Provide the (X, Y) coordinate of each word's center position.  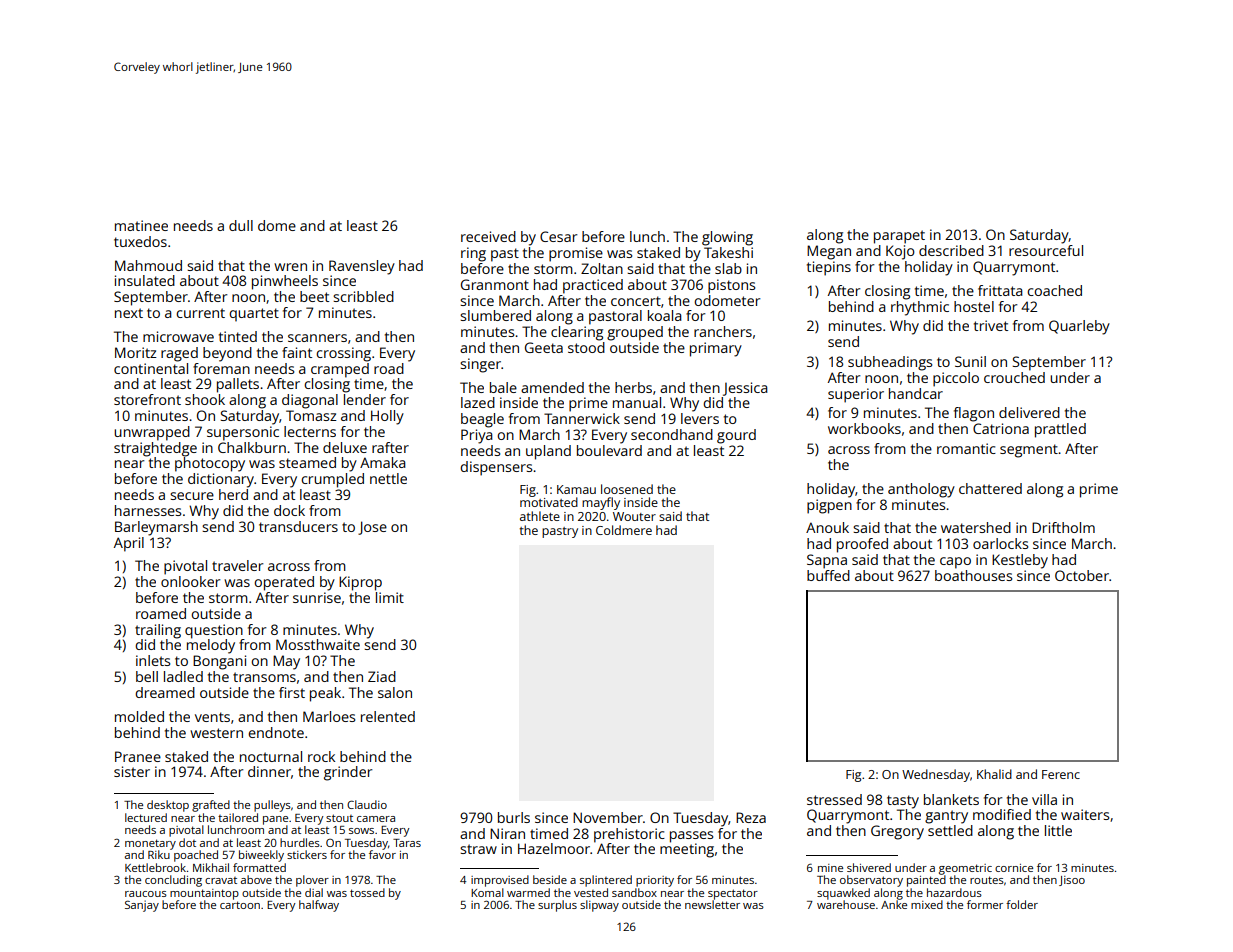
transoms (264, 677)
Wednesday (936, 775)
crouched (1014, 377)
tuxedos (140, 241)
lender (365, 399)
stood (586, 347)
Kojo (900, 252)
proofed (862, 545)
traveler (237, 565)
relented (388, 716)
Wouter (634, 516)
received (488, 236)
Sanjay (142, 906)
